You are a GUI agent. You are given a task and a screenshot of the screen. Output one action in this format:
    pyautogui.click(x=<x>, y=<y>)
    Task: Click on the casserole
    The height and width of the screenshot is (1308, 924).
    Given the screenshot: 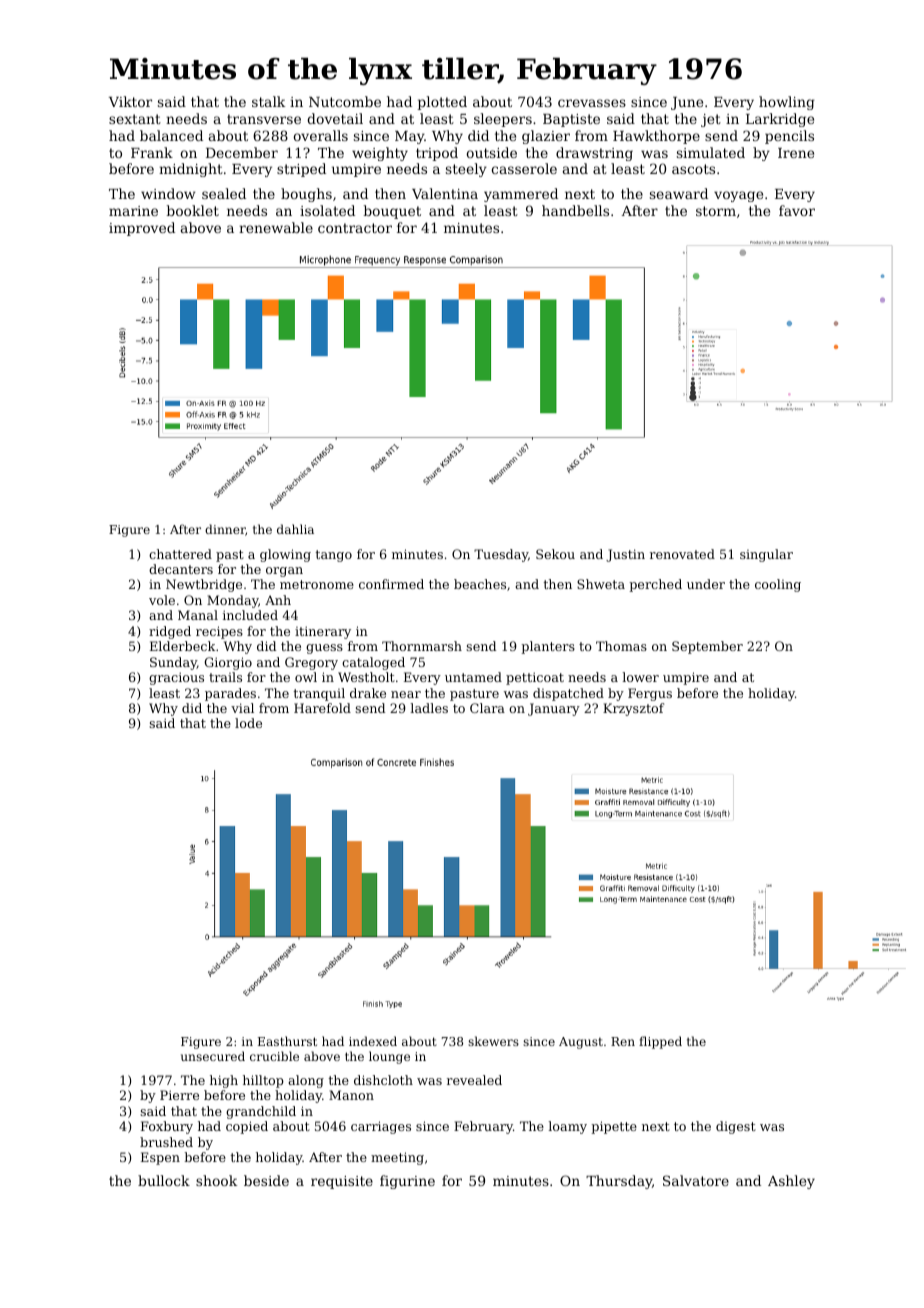 What is the action you would take?
    pyautogui.click(x=524, y=168)
